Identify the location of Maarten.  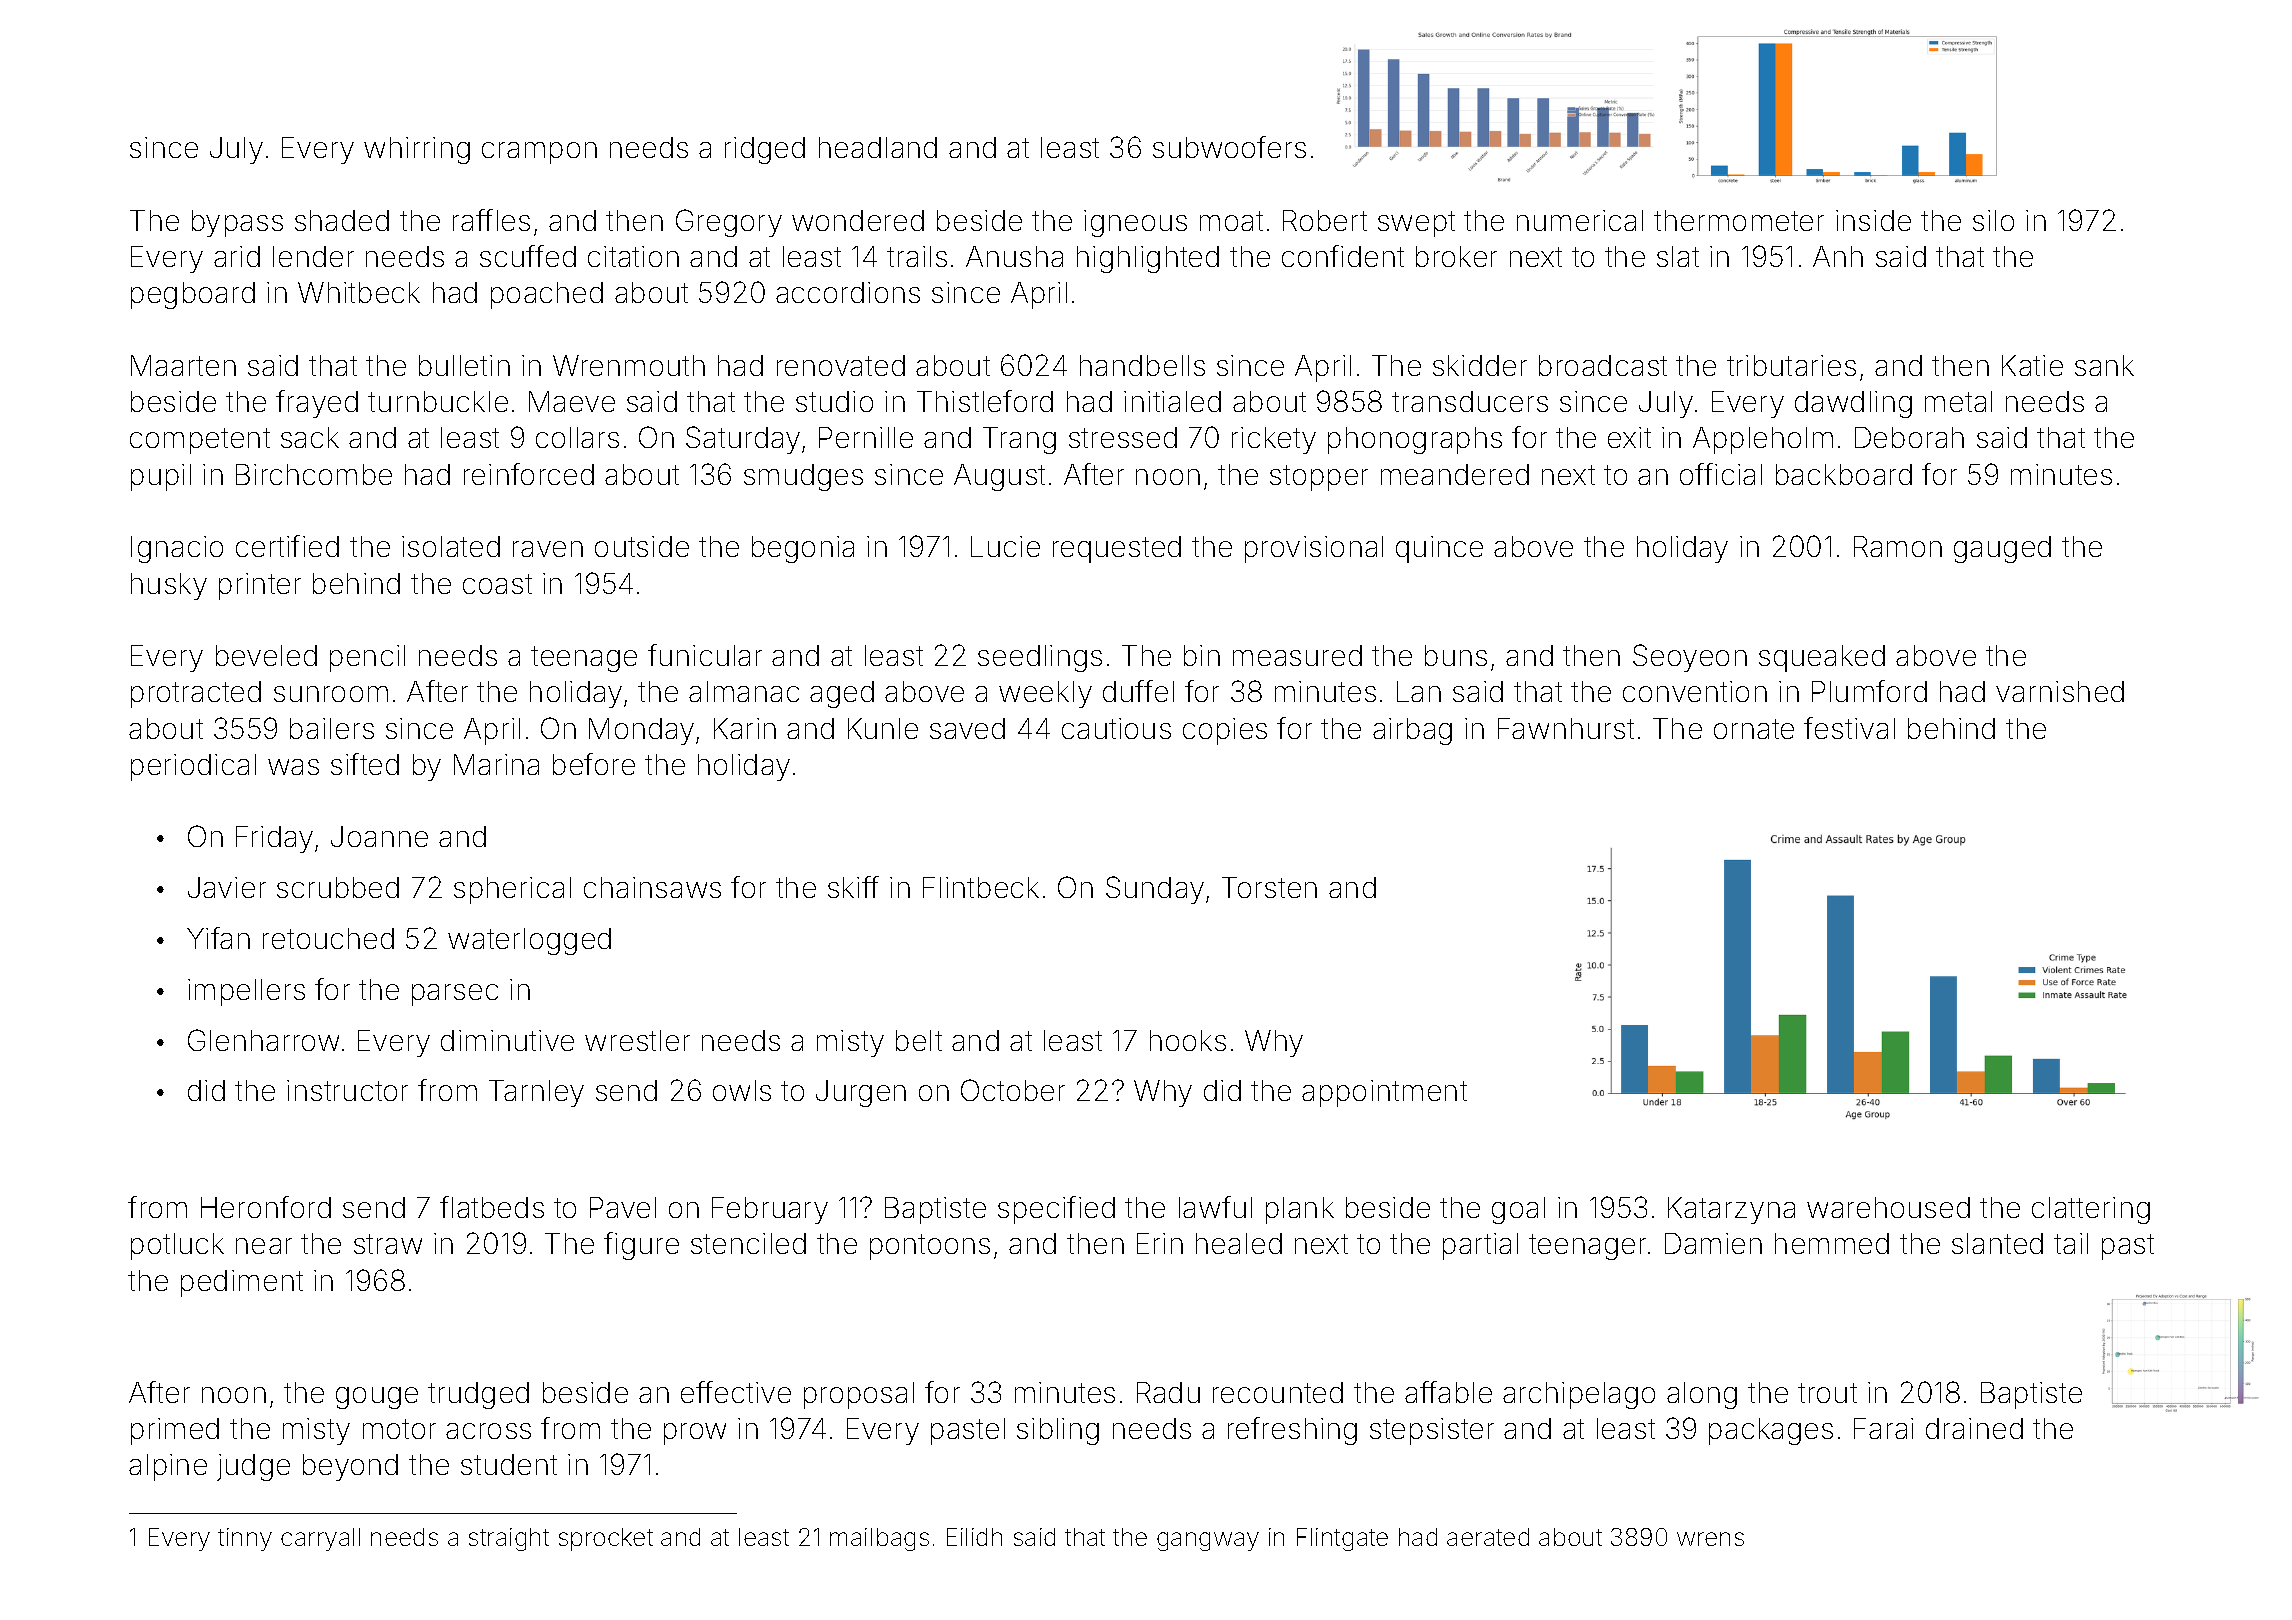
(183, 365).
